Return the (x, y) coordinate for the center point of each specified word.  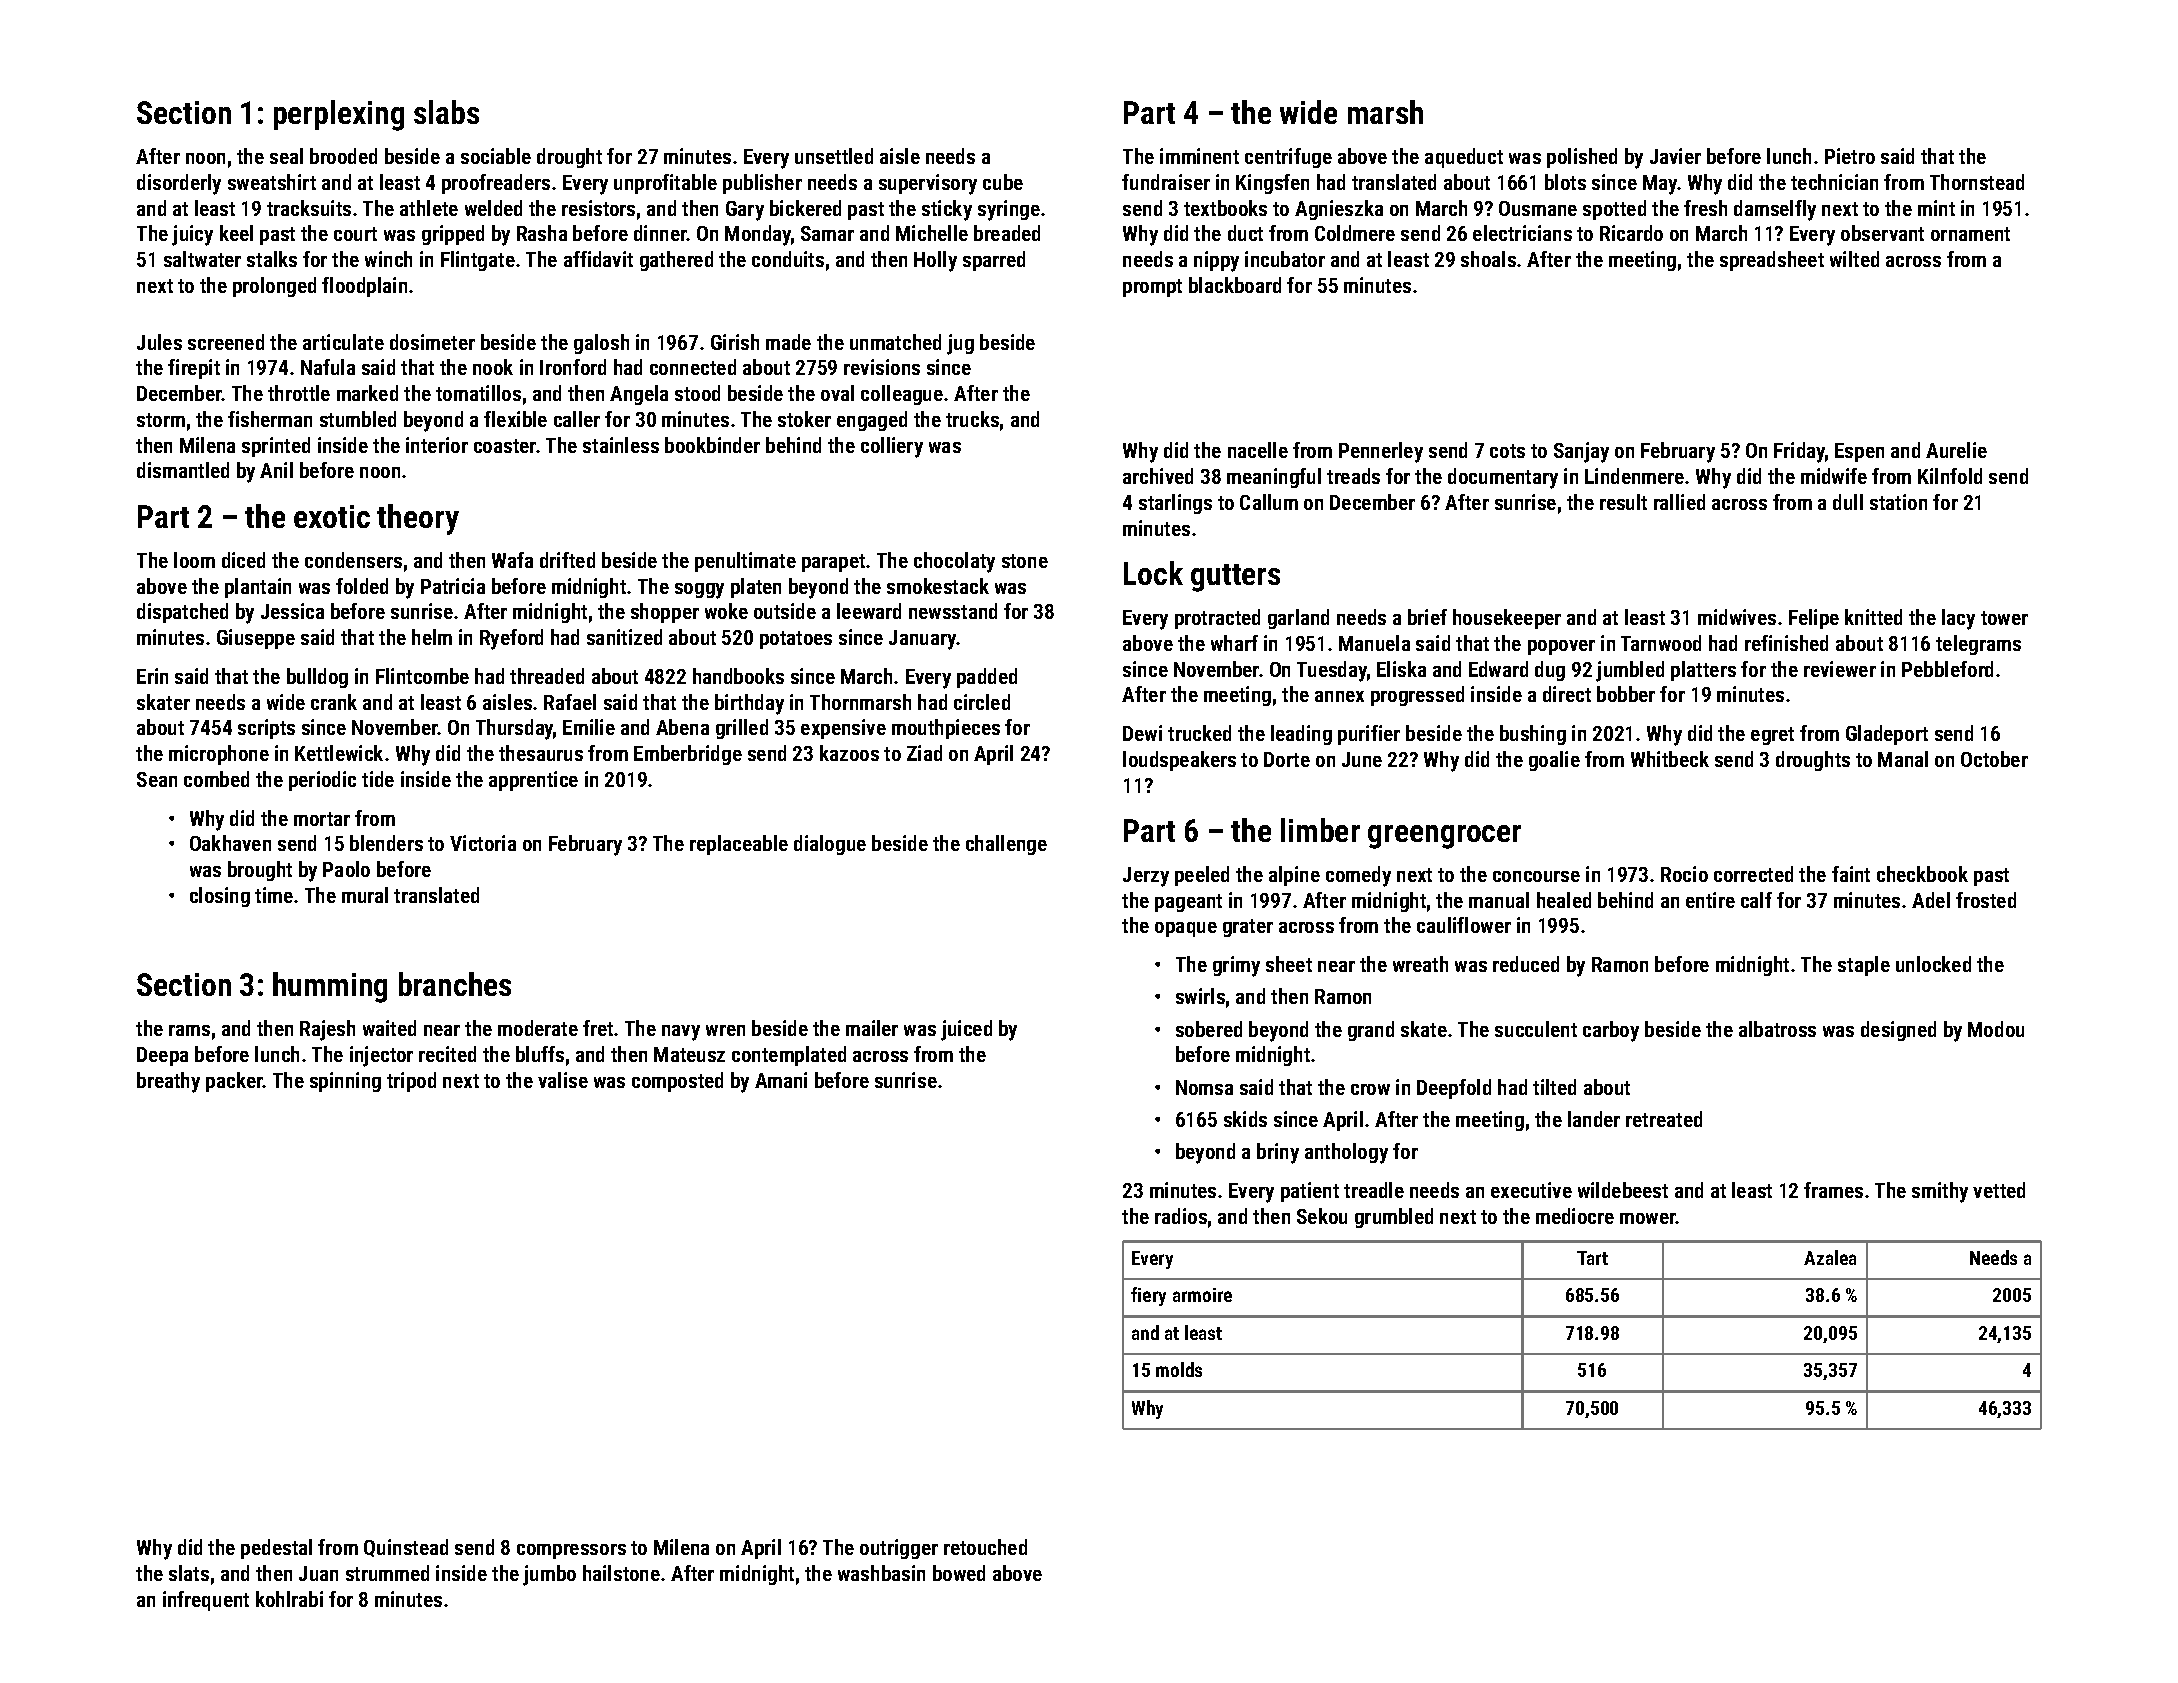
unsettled (834, 156)
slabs (446, 112)
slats (189, 1573)
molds (1179, 1369)
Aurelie (1956, 450)
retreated (1664, 1119)
